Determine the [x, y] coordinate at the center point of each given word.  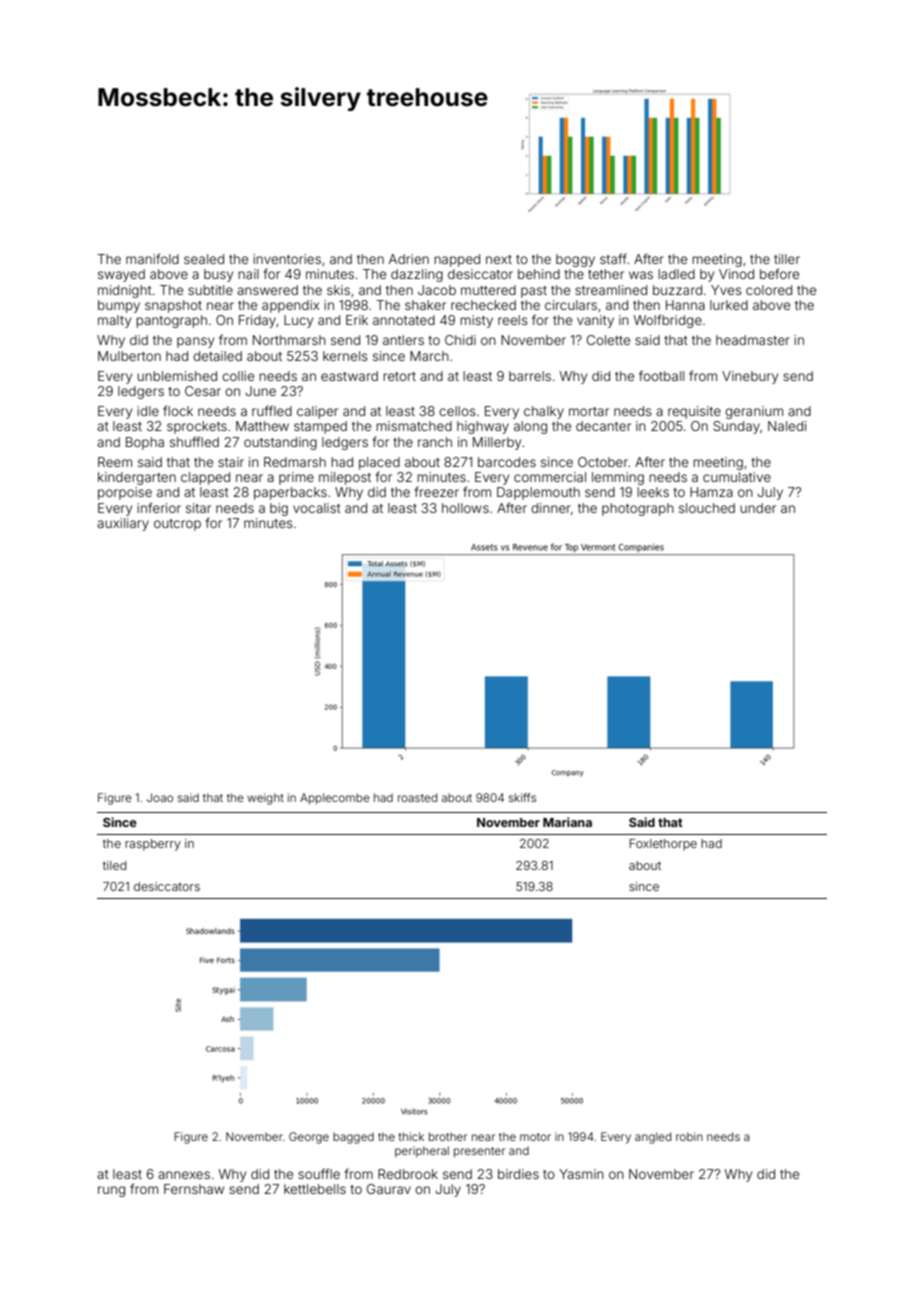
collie [238, 376]
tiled [114, 865]
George [309, 1138]
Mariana [567, 822]
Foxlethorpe [663, 845]
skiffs [522, 797]
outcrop [177, 525]
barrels [530, 376]
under [758, 508]
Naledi [787, 426]
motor [535, 1137]
